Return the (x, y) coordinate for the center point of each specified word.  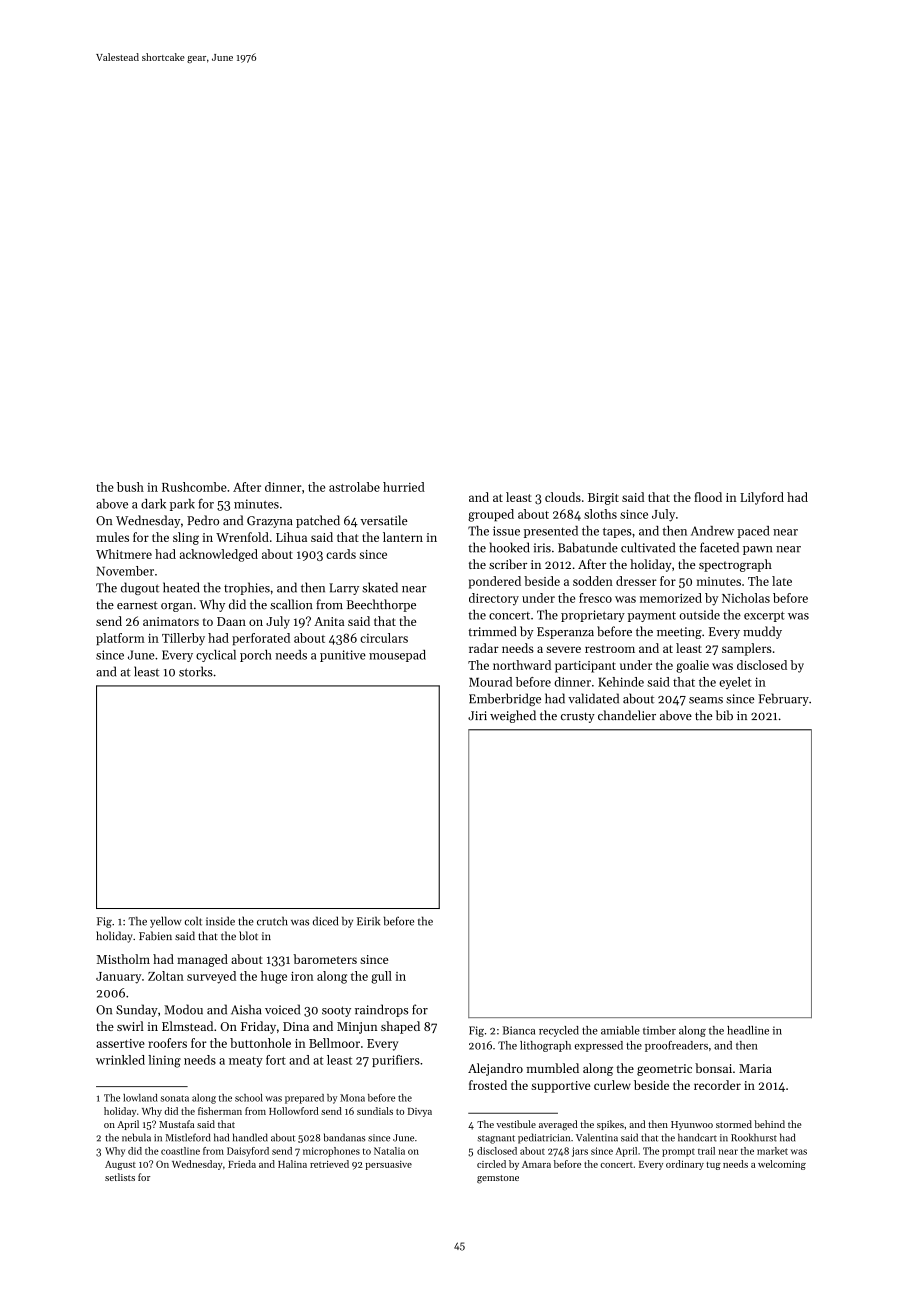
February (783, 699)
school (249, 1098)
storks (196, 671)
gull (381, 977)
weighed (513, 716)
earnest (137, 605)
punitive (343, 656)
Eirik (368, 921)
